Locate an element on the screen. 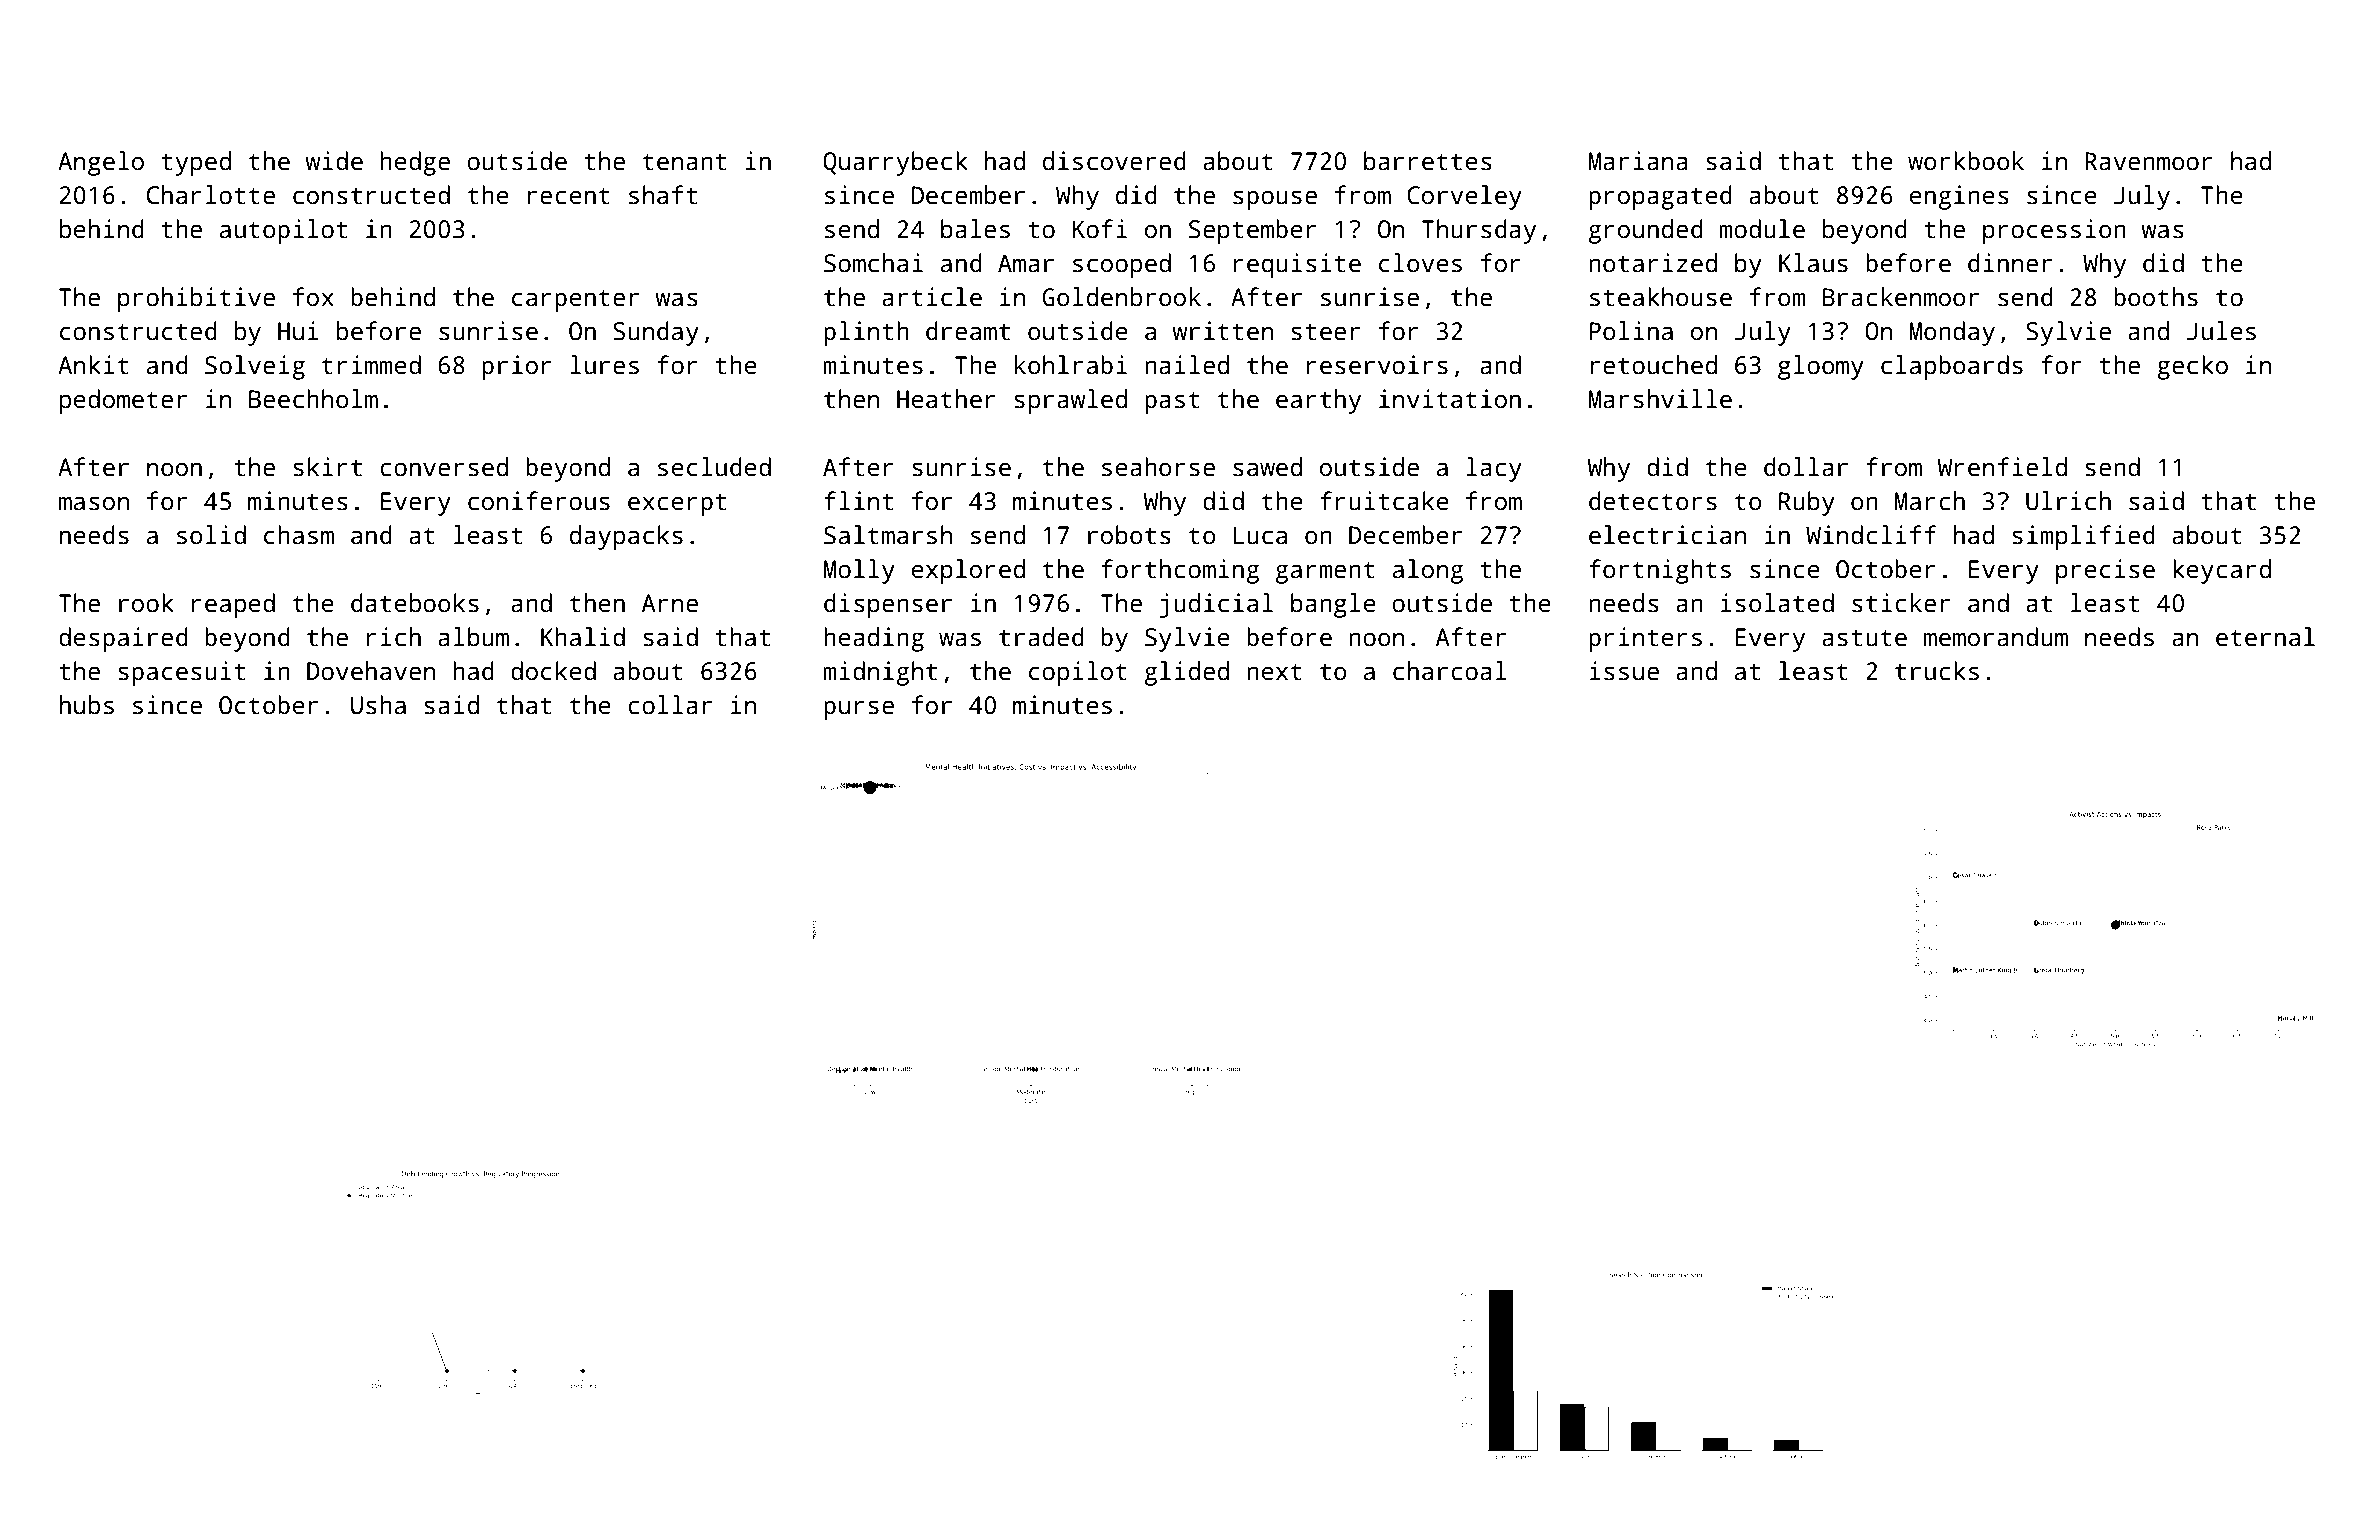 Image resolution: width=2380 pixels, height=1540 pixels. Beechholm is located at coordinates (313, 399).
